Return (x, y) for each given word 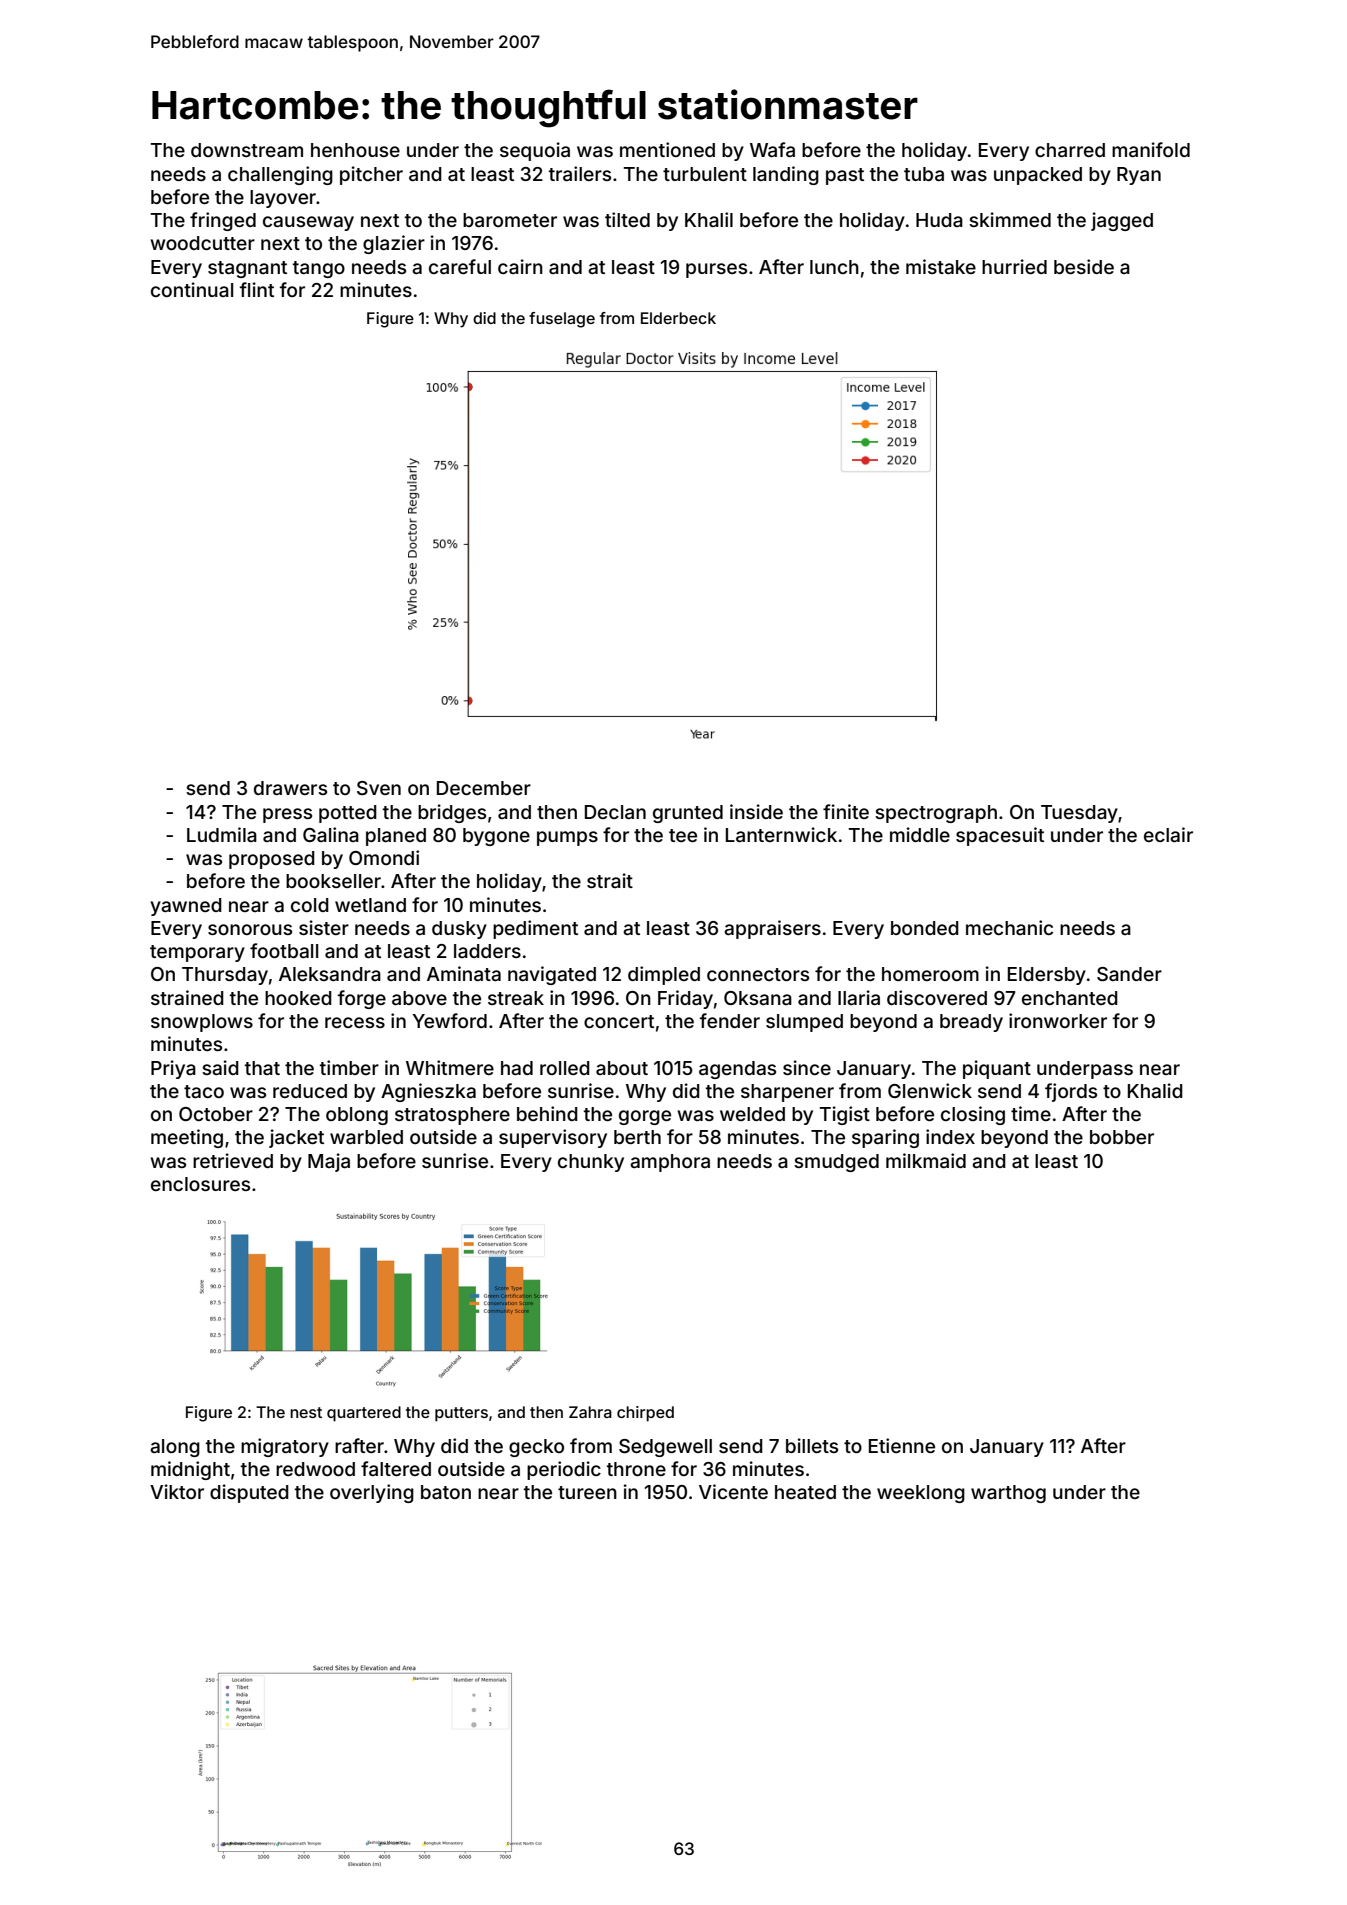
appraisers (772, 929)
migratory (285, 1447)
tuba (924, 174)
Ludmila (222, 834)
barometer (510, 220)
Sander (1129, 974)
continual (192, 289)
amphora (670, 1163)
